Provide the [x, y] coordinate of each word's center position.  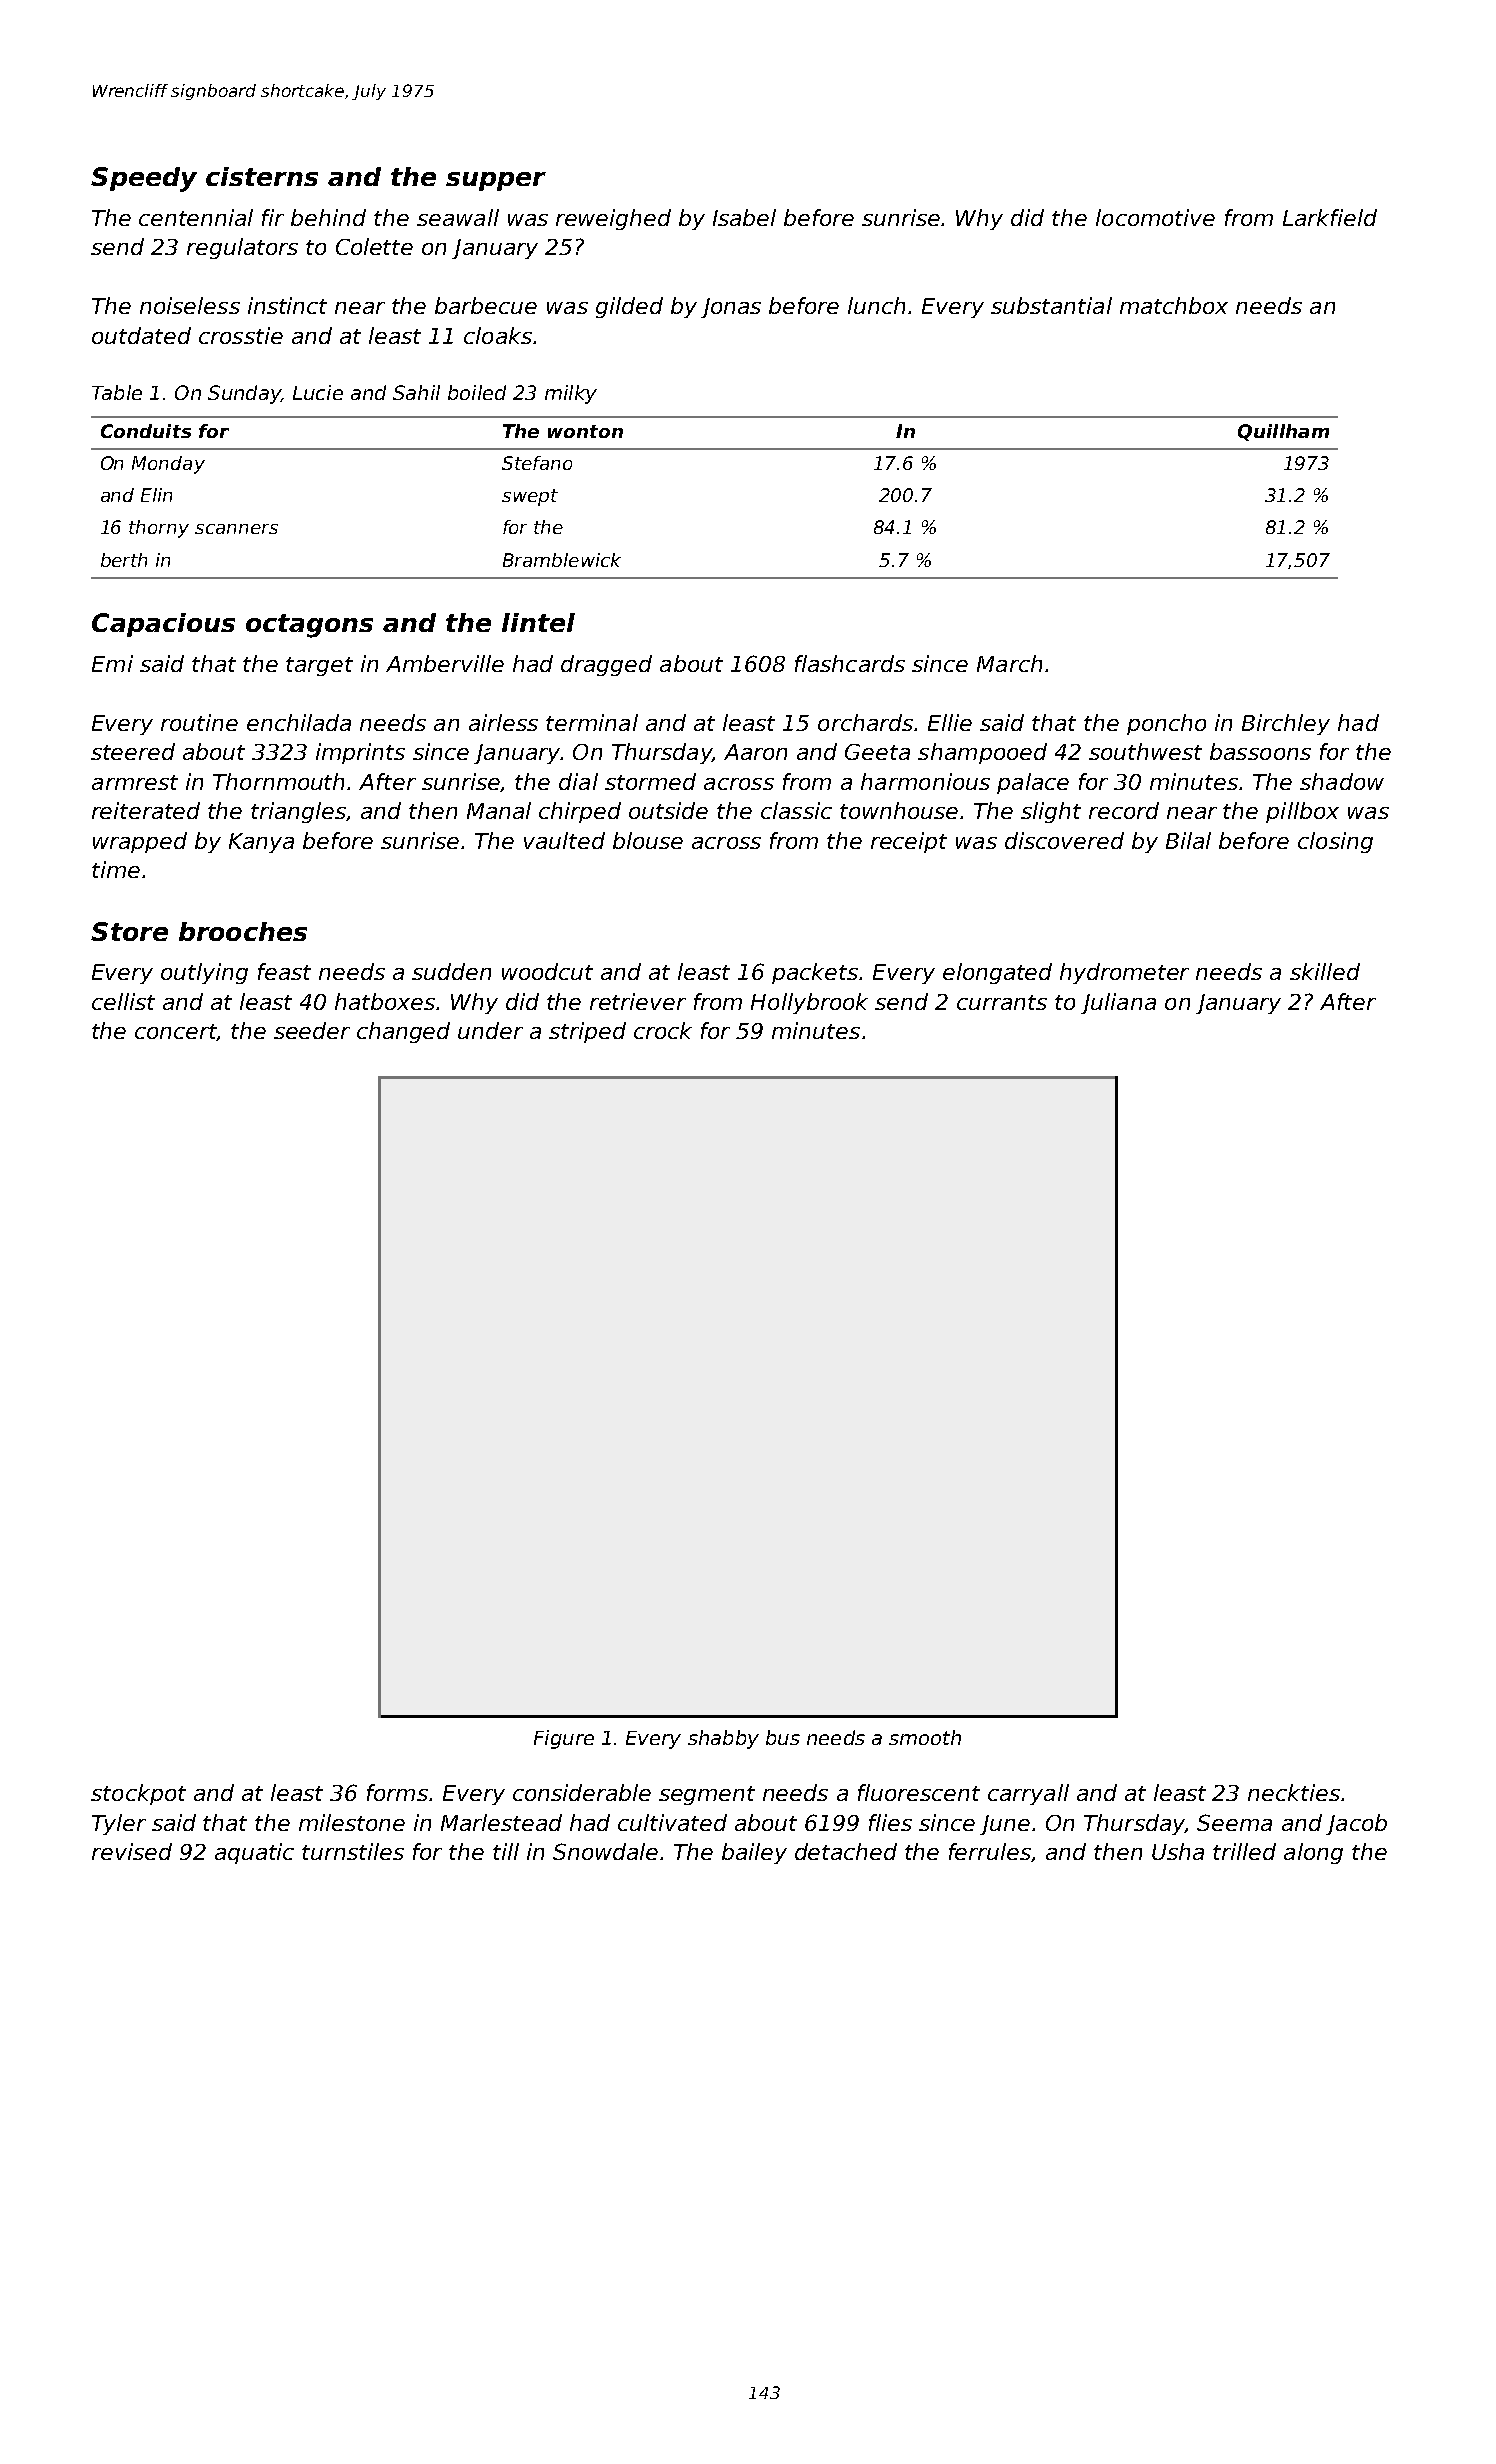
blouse [648, 840]
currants [1002, 1002]
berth [124, 560]
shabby [723, 1739]
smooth [925, 1737]
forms [397, 1792]
